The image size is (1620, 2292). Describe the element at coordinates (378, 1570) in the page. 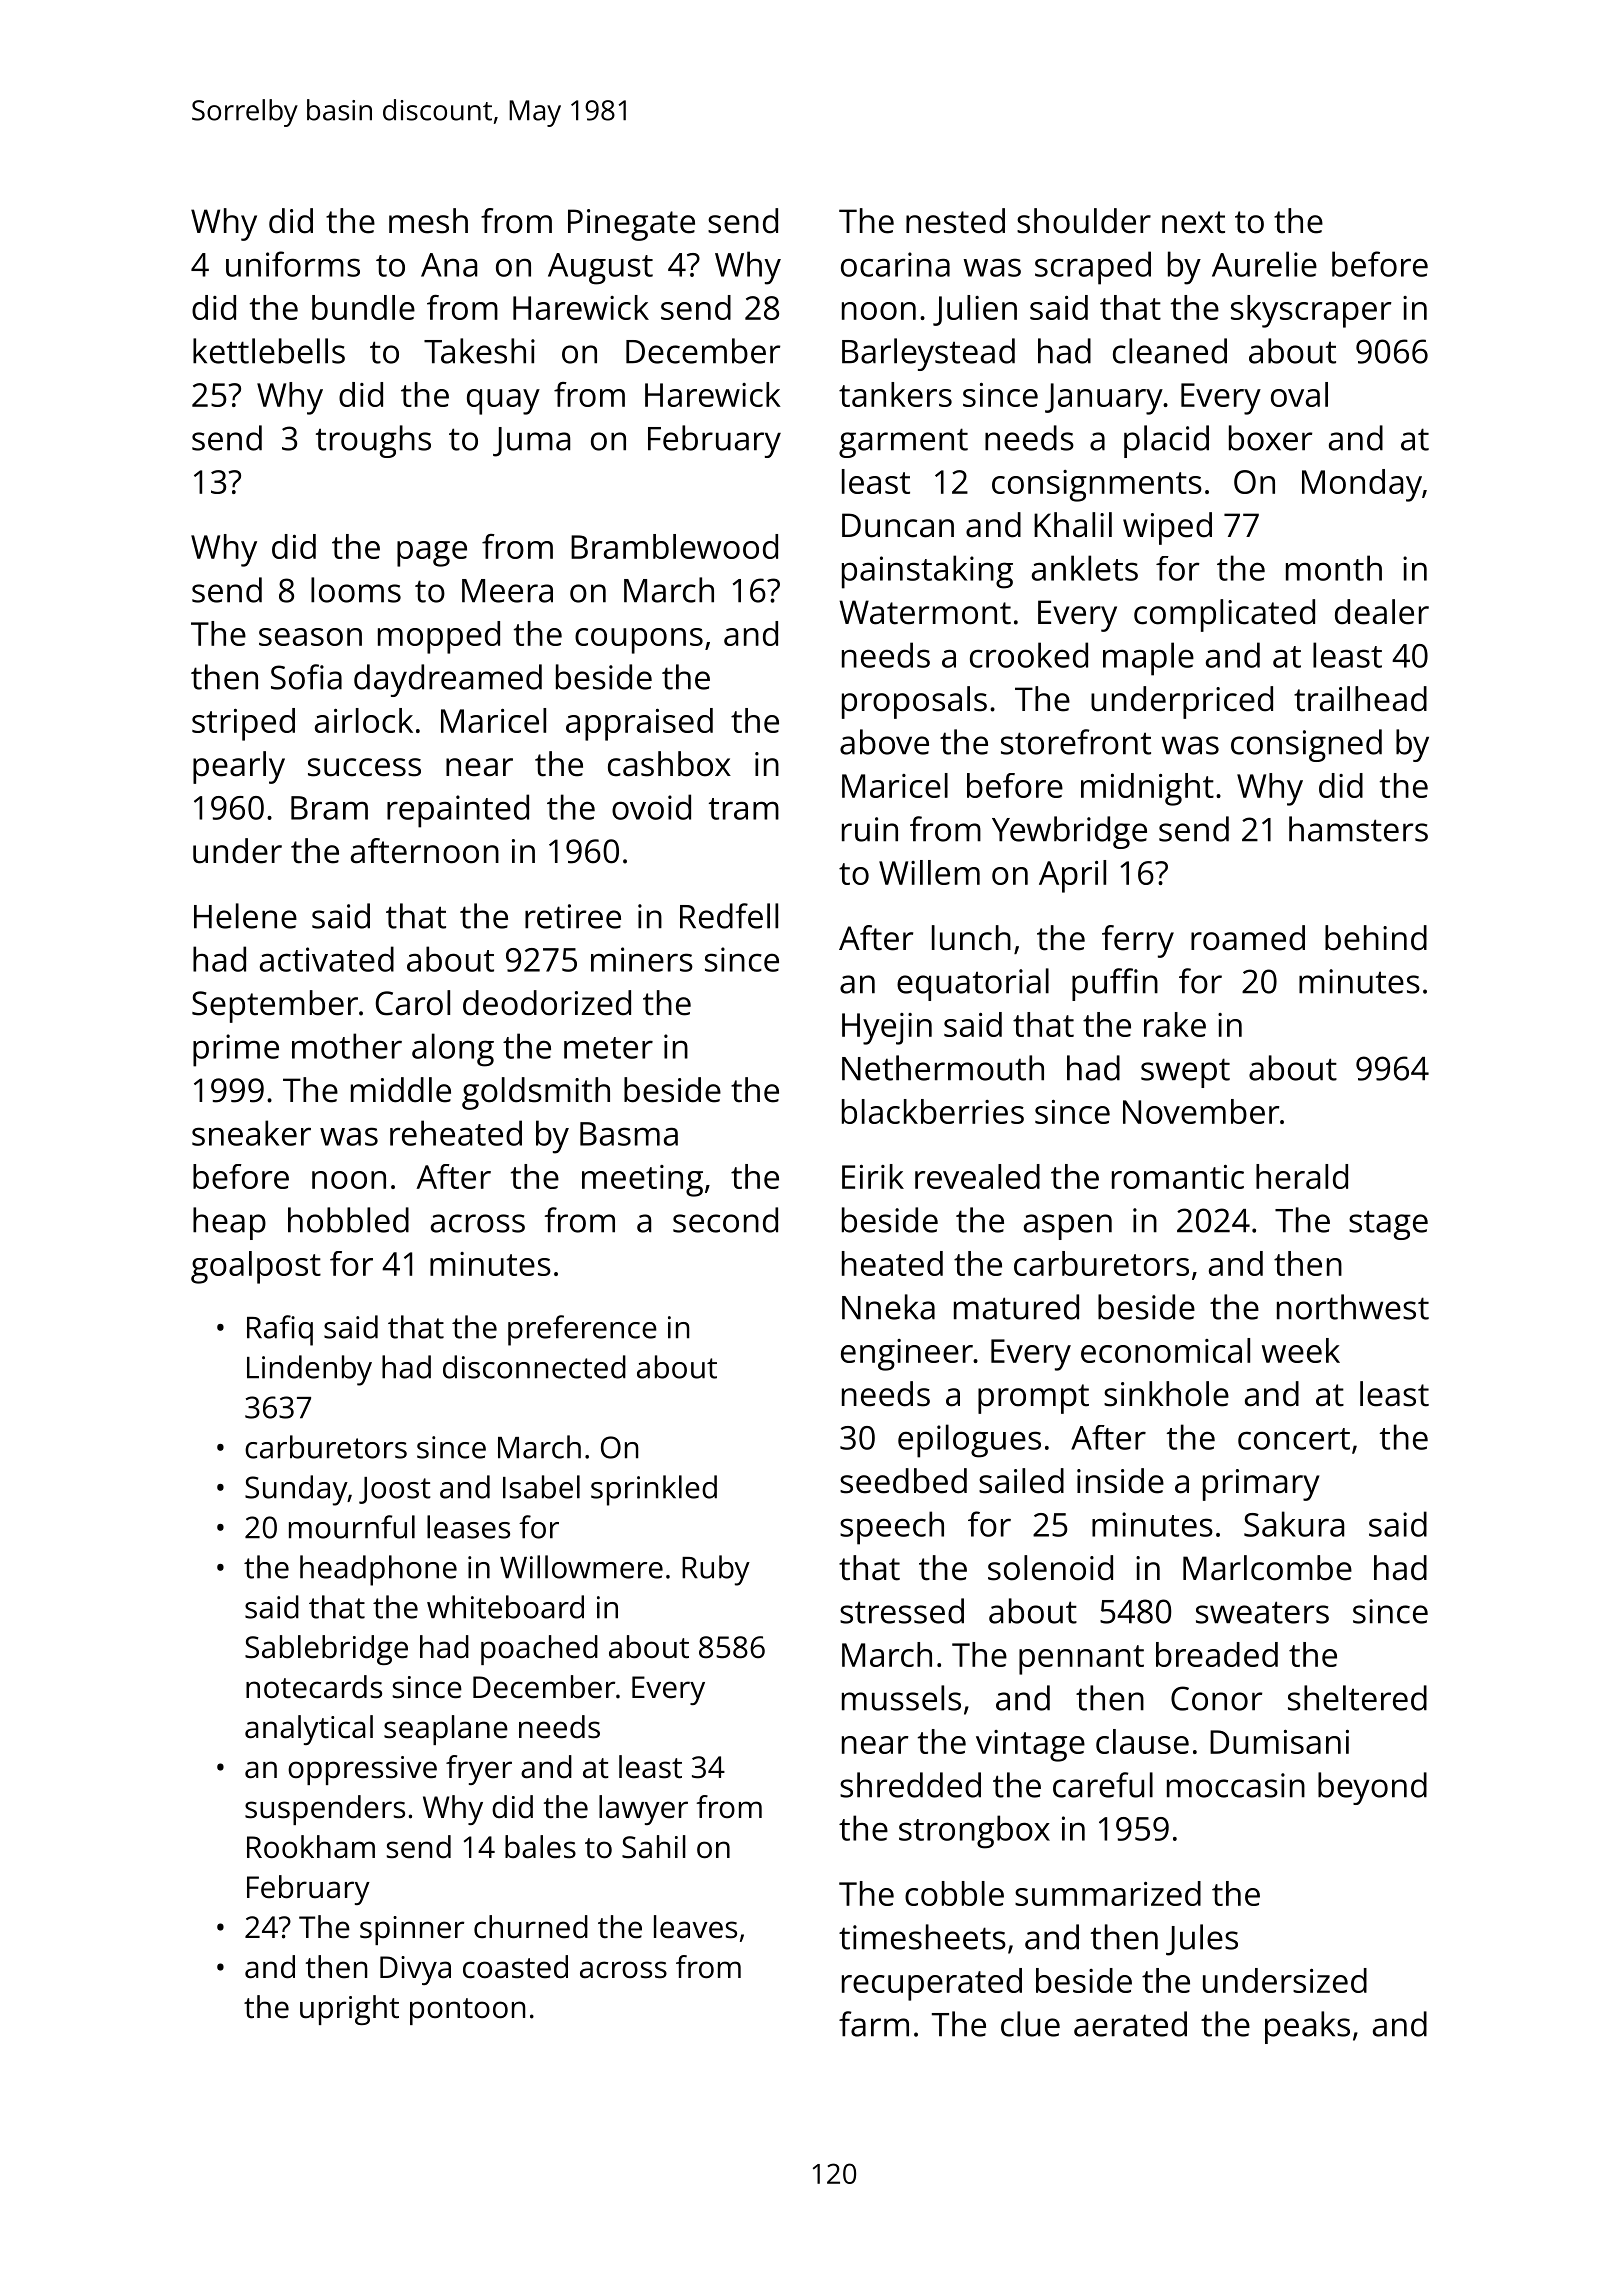

I see `headphone` at that location.
